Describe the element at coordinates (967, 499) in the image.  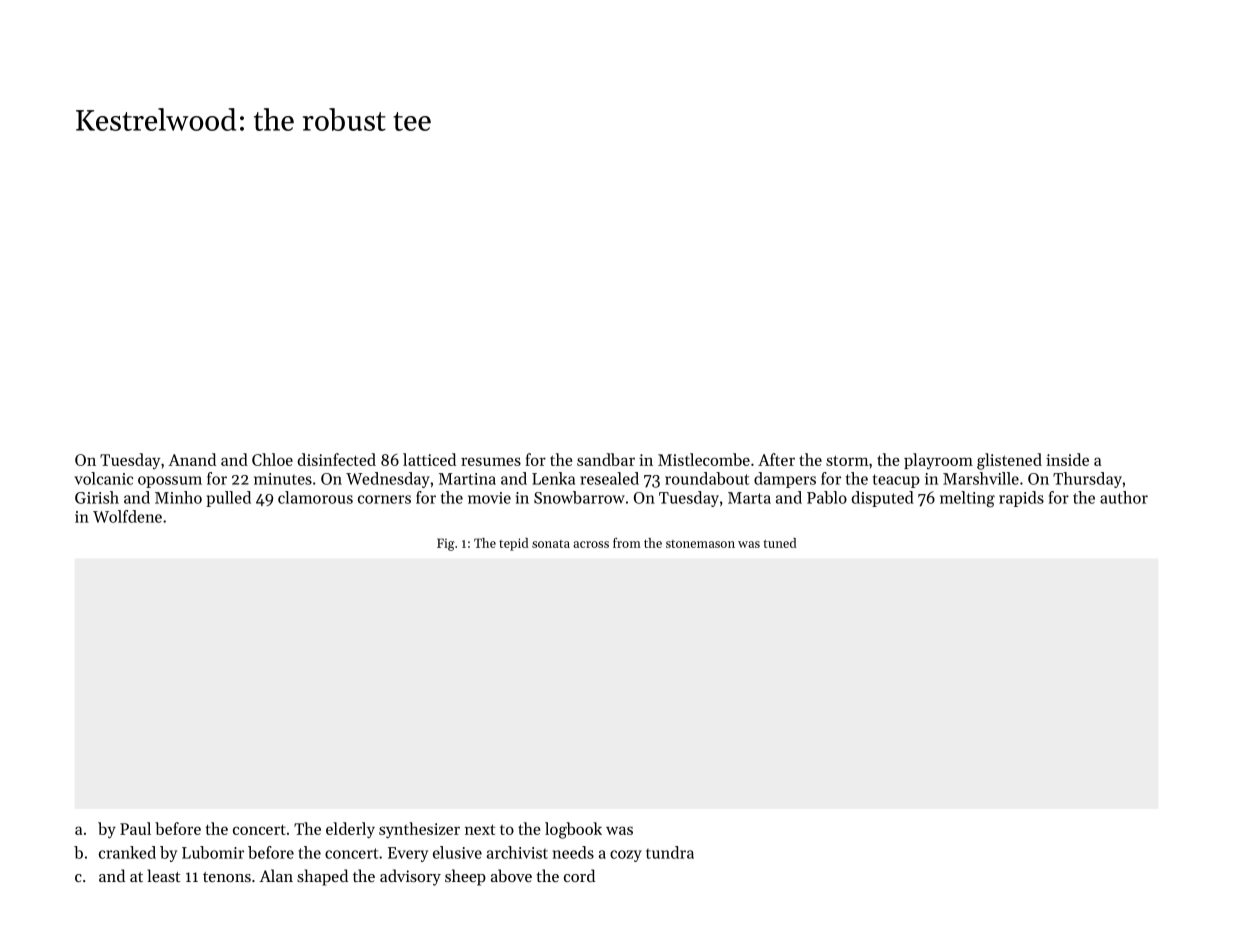
I see `melting` at that location.
